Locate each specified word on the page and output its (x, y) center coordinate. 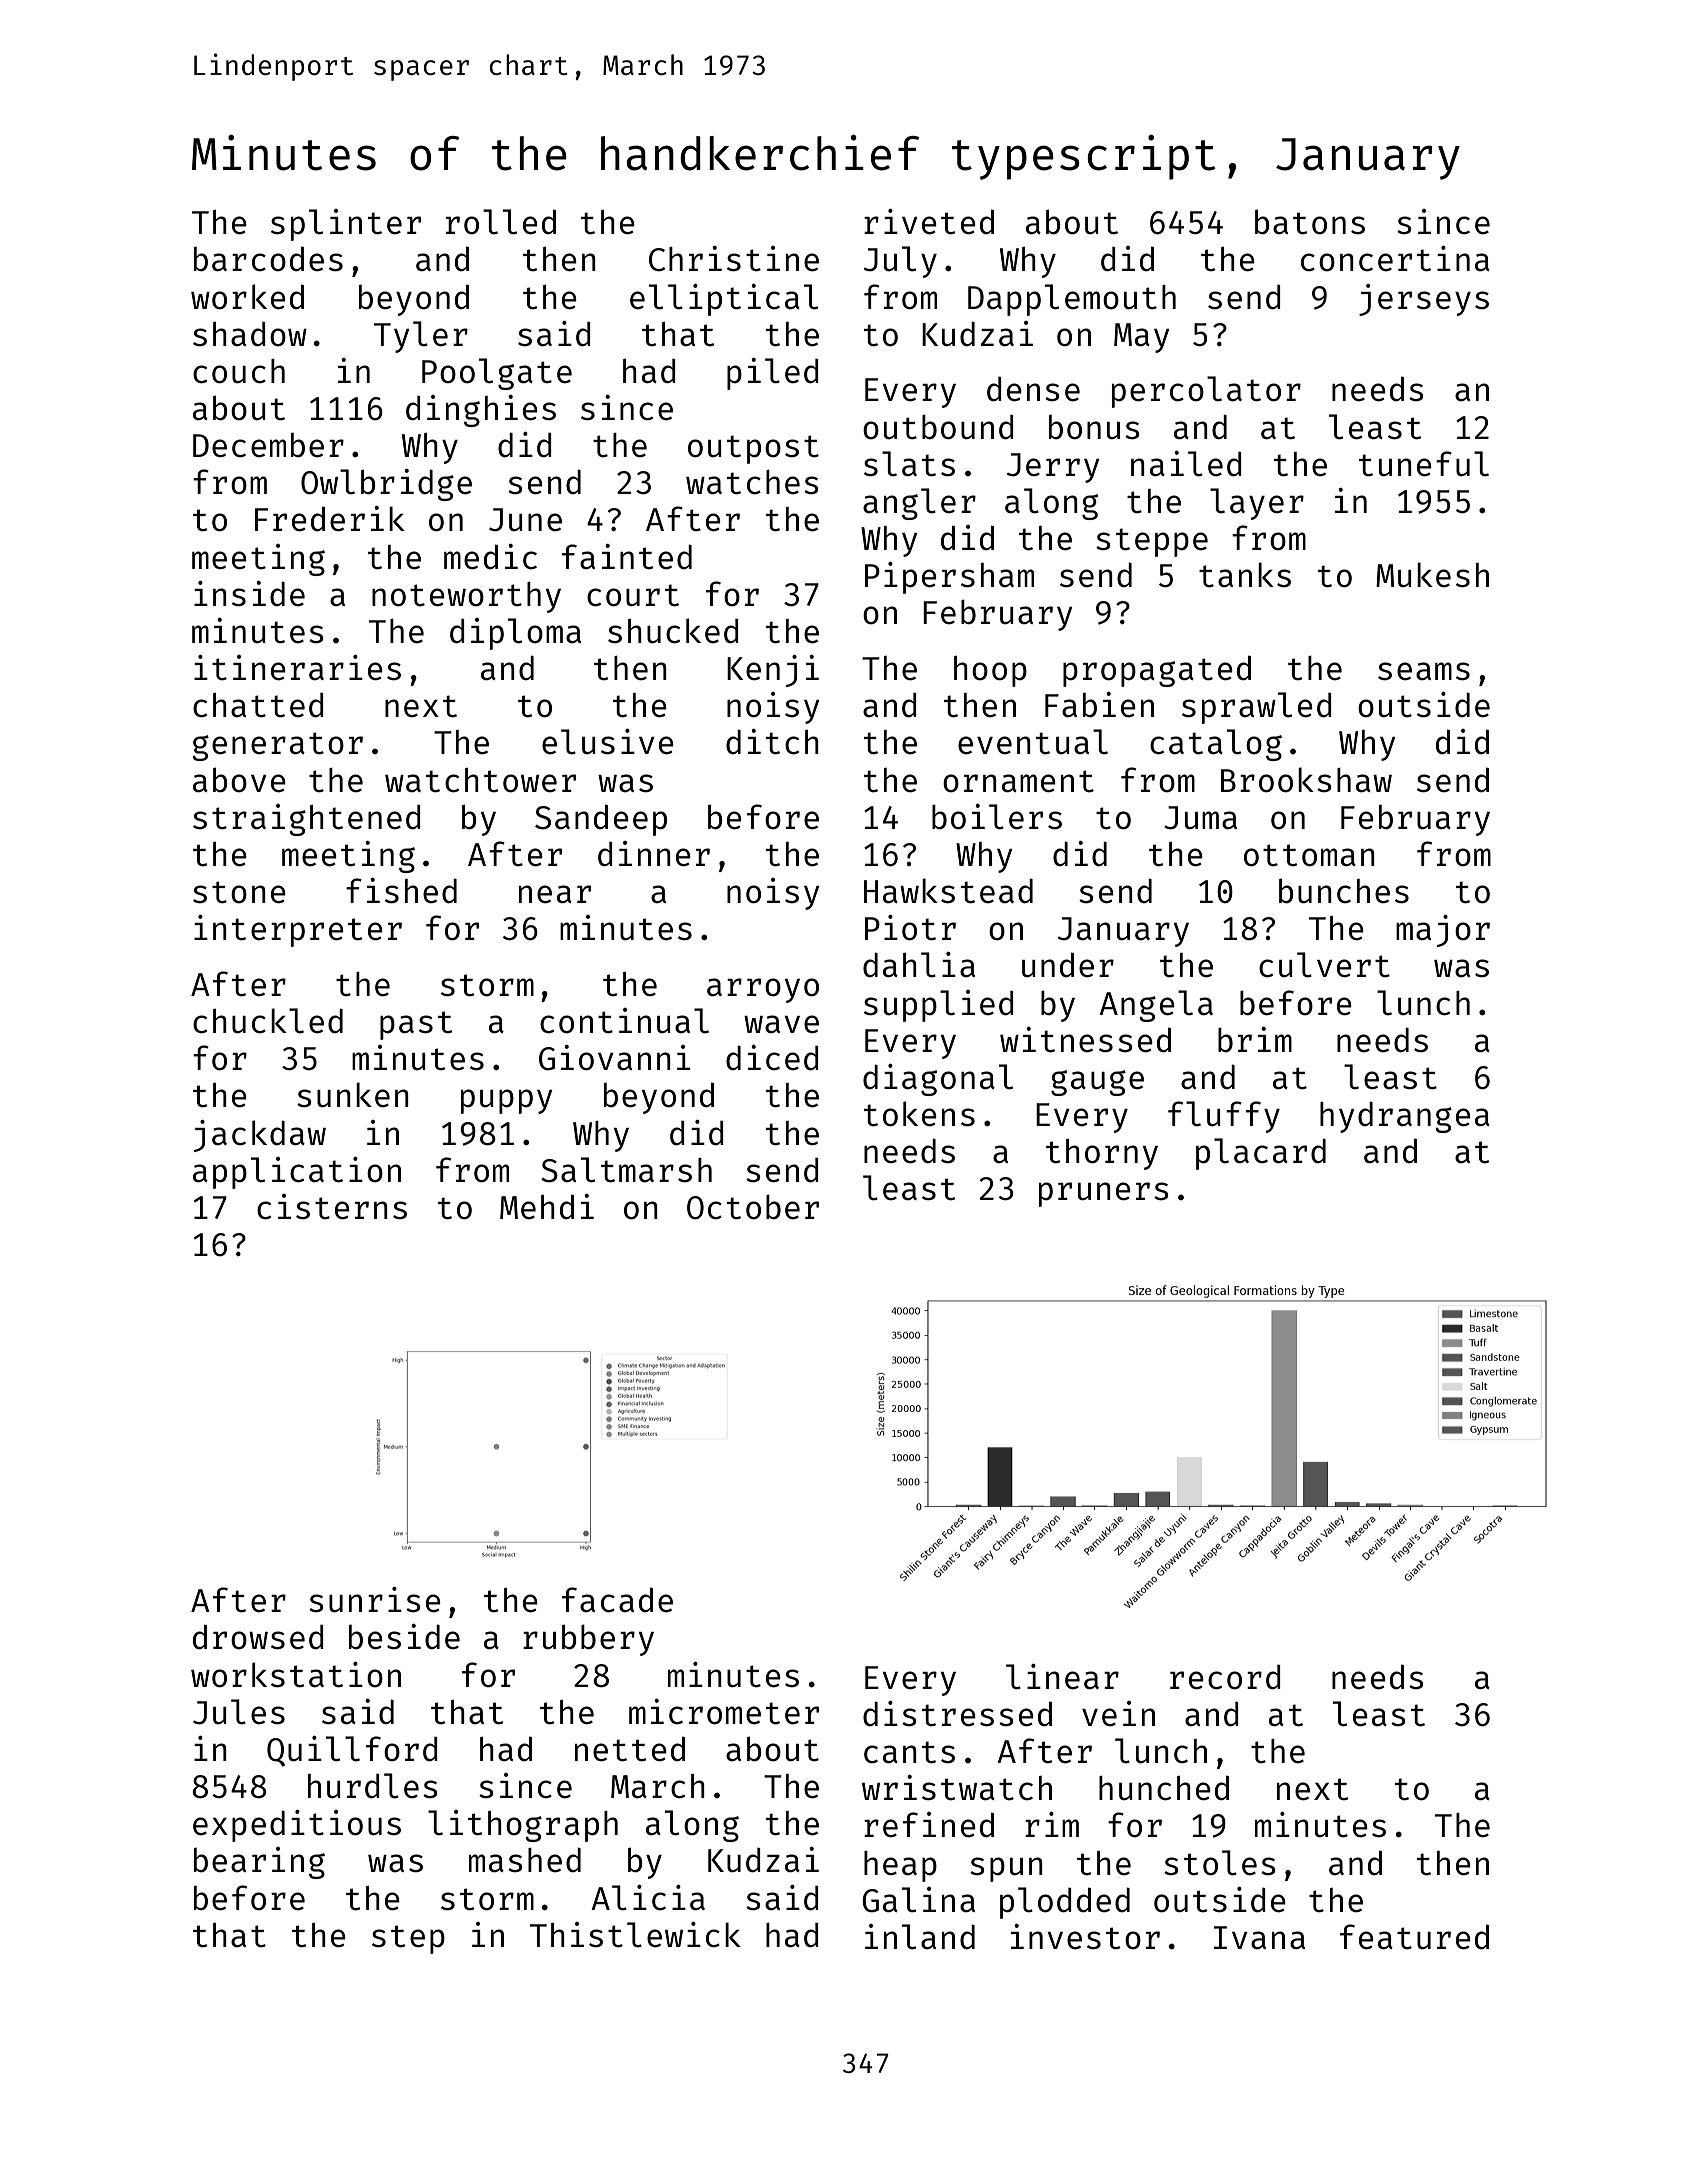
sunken (353, 1095)
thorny (1102, 1154)
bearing (259, 1863)
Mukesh (1432, 575)
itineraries (297, 668)
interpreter (298, 931)
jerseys (1424, 300)
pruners (1104, 1194)
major (1443, 931)
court (633, 595)
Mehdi (547, 1207)
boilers (997, 817)
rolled (501, 222)
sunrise (375, 1600)
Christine (734, 259)
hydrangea (1405, 1117)
